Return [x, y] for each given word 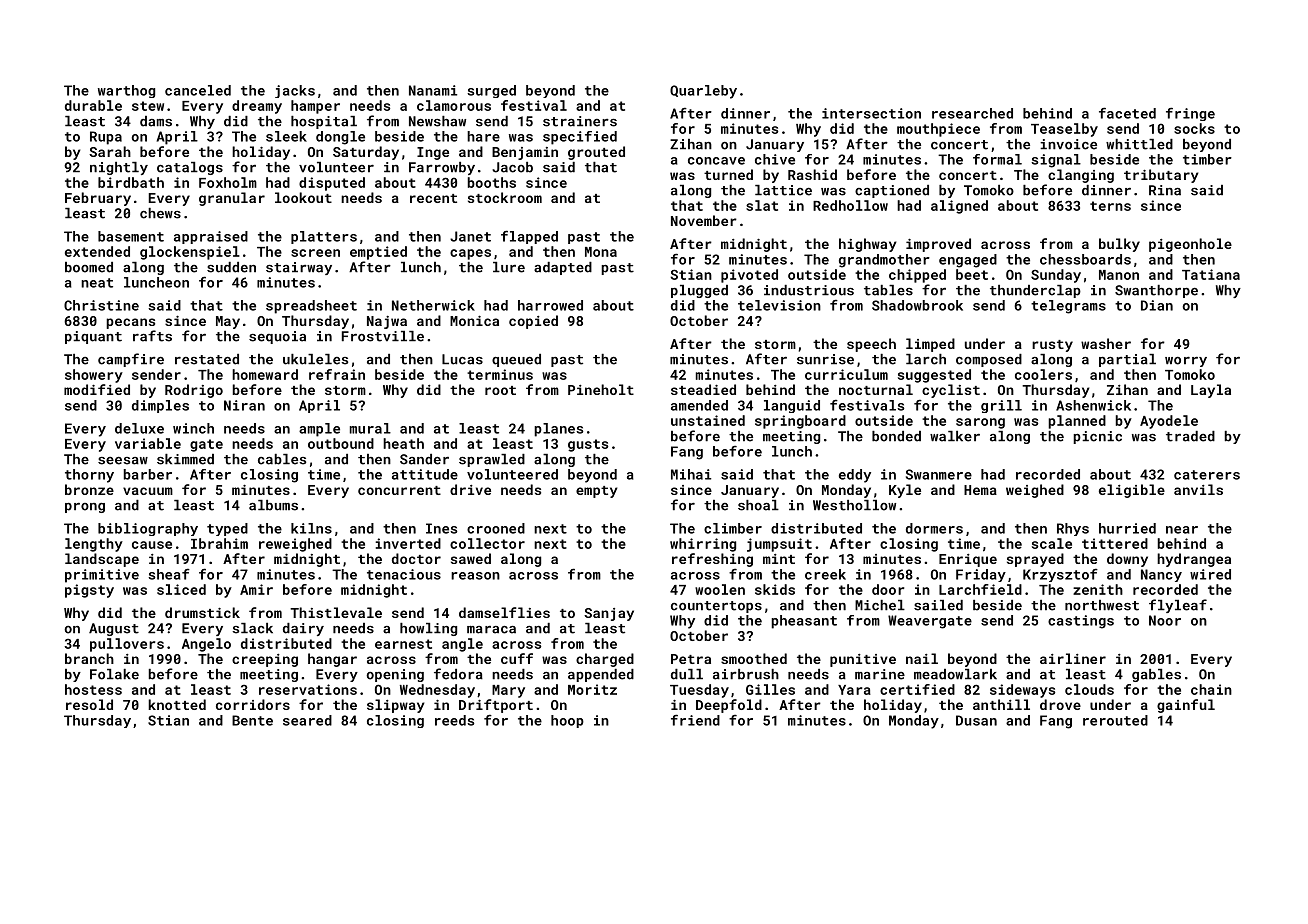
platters [324, 237]
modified [97, 389]
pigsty [89, 591]
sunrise [825, 359]
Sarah [110, 151]
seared [307, 720]
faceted [1127, 113]
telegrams [1068, 307]
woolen [720, 589]
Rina [1165, 190]
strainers [580, 121]
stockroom [505, 197]
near [1182, 530]
